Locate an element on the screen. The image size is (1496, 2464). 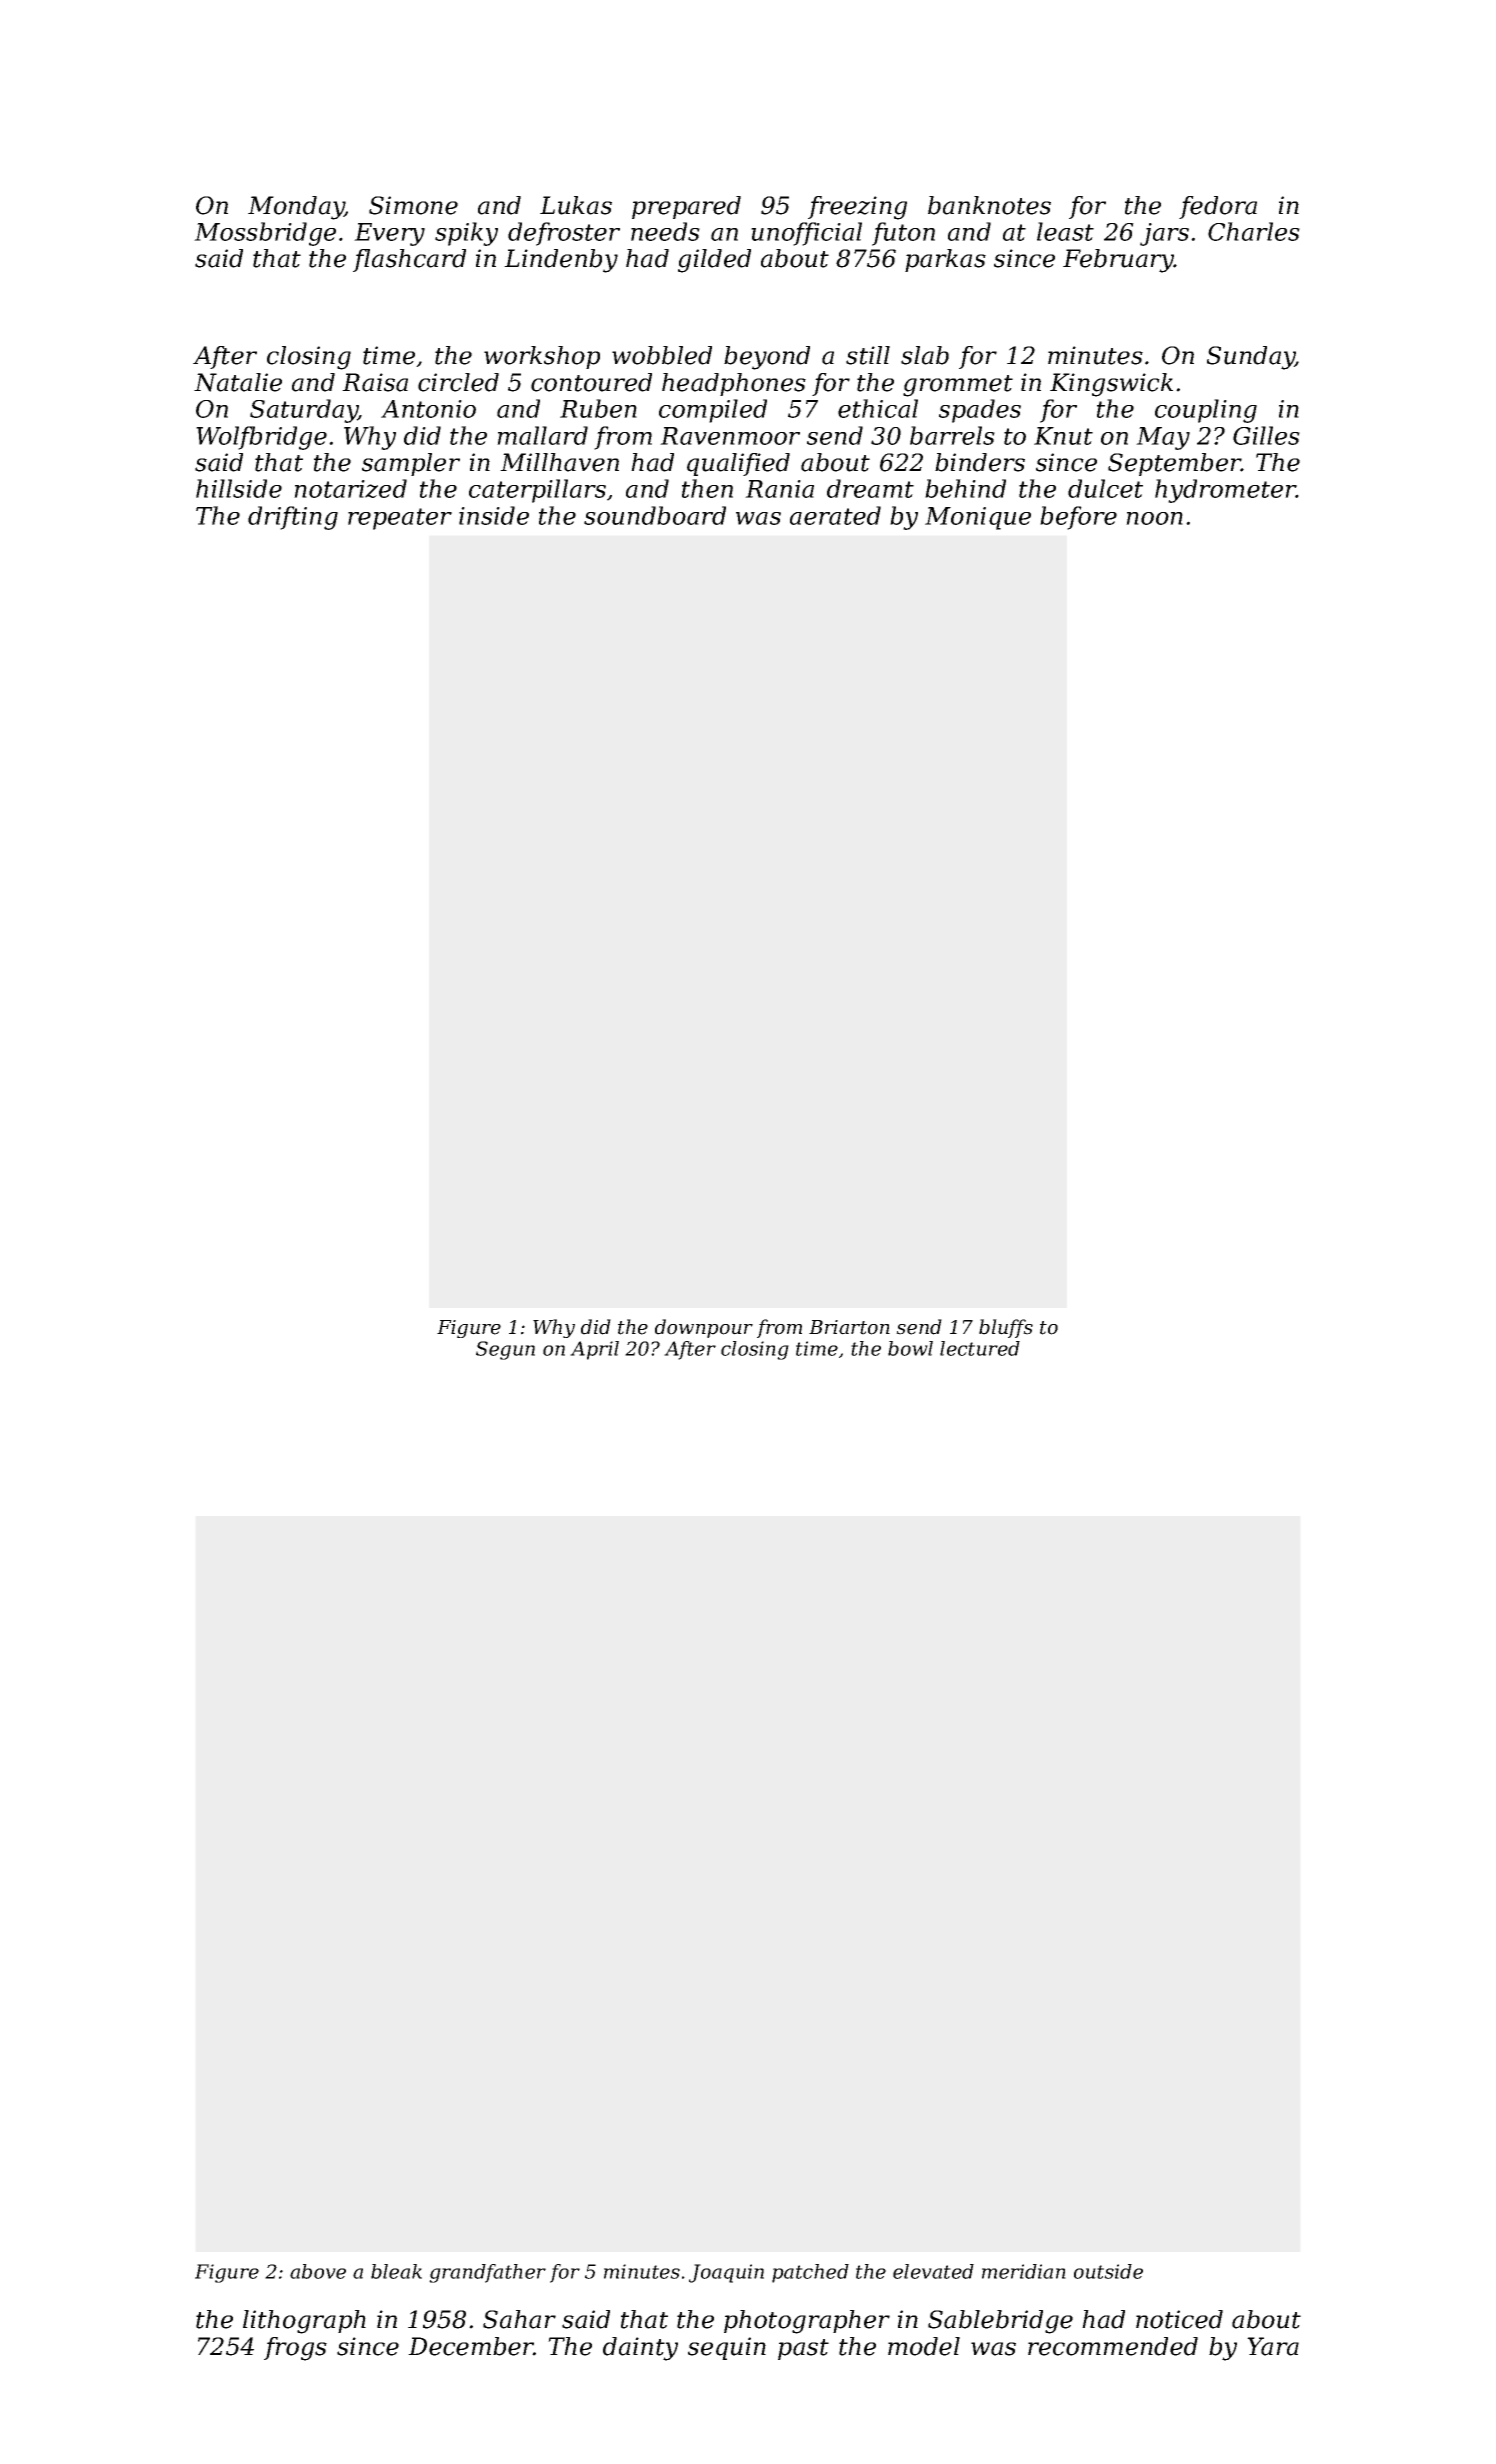
Segun is located at coordinates (505, 1350).
